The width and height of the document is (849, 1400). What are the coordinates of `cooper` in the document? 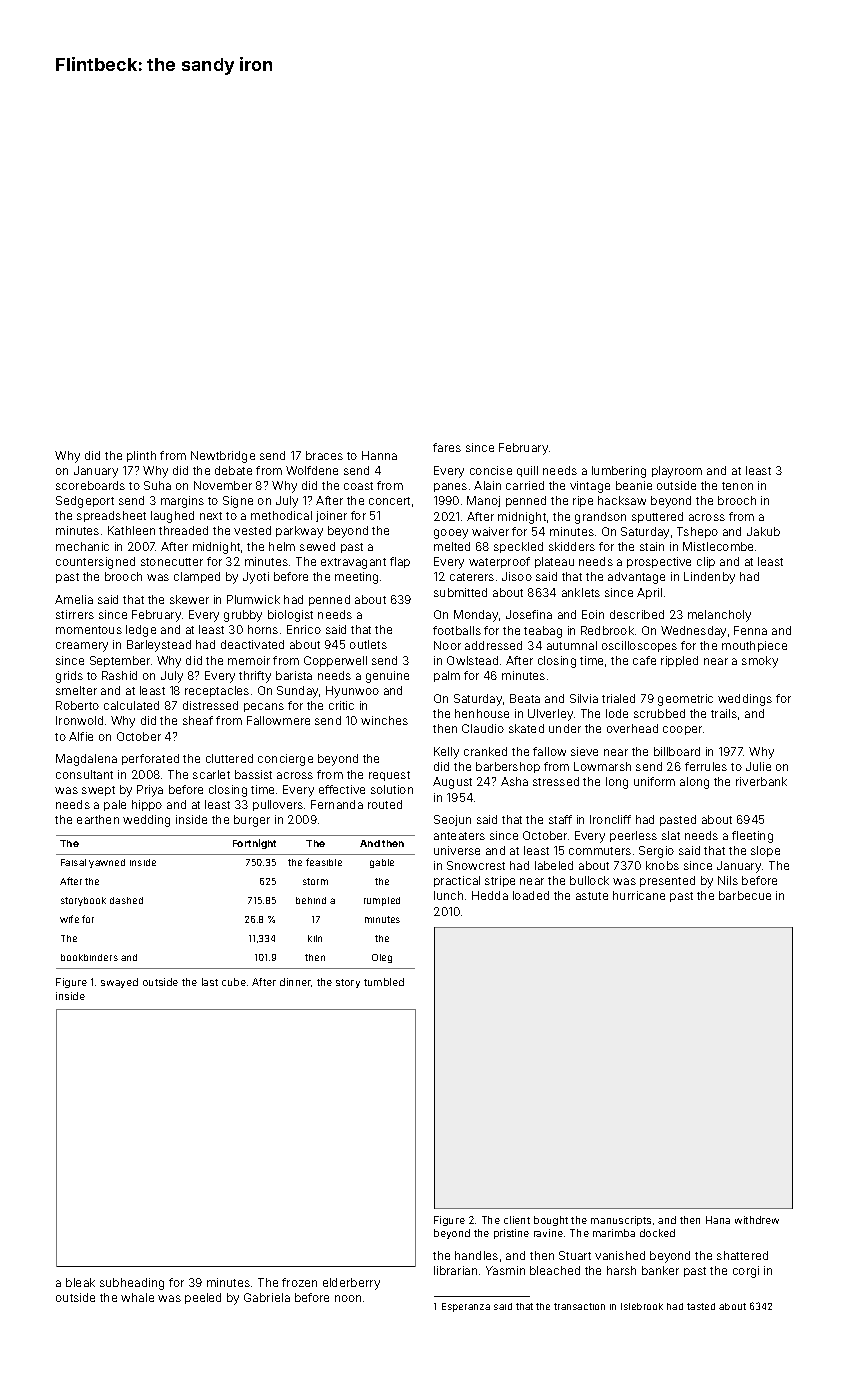 It's located at (682, 730).
